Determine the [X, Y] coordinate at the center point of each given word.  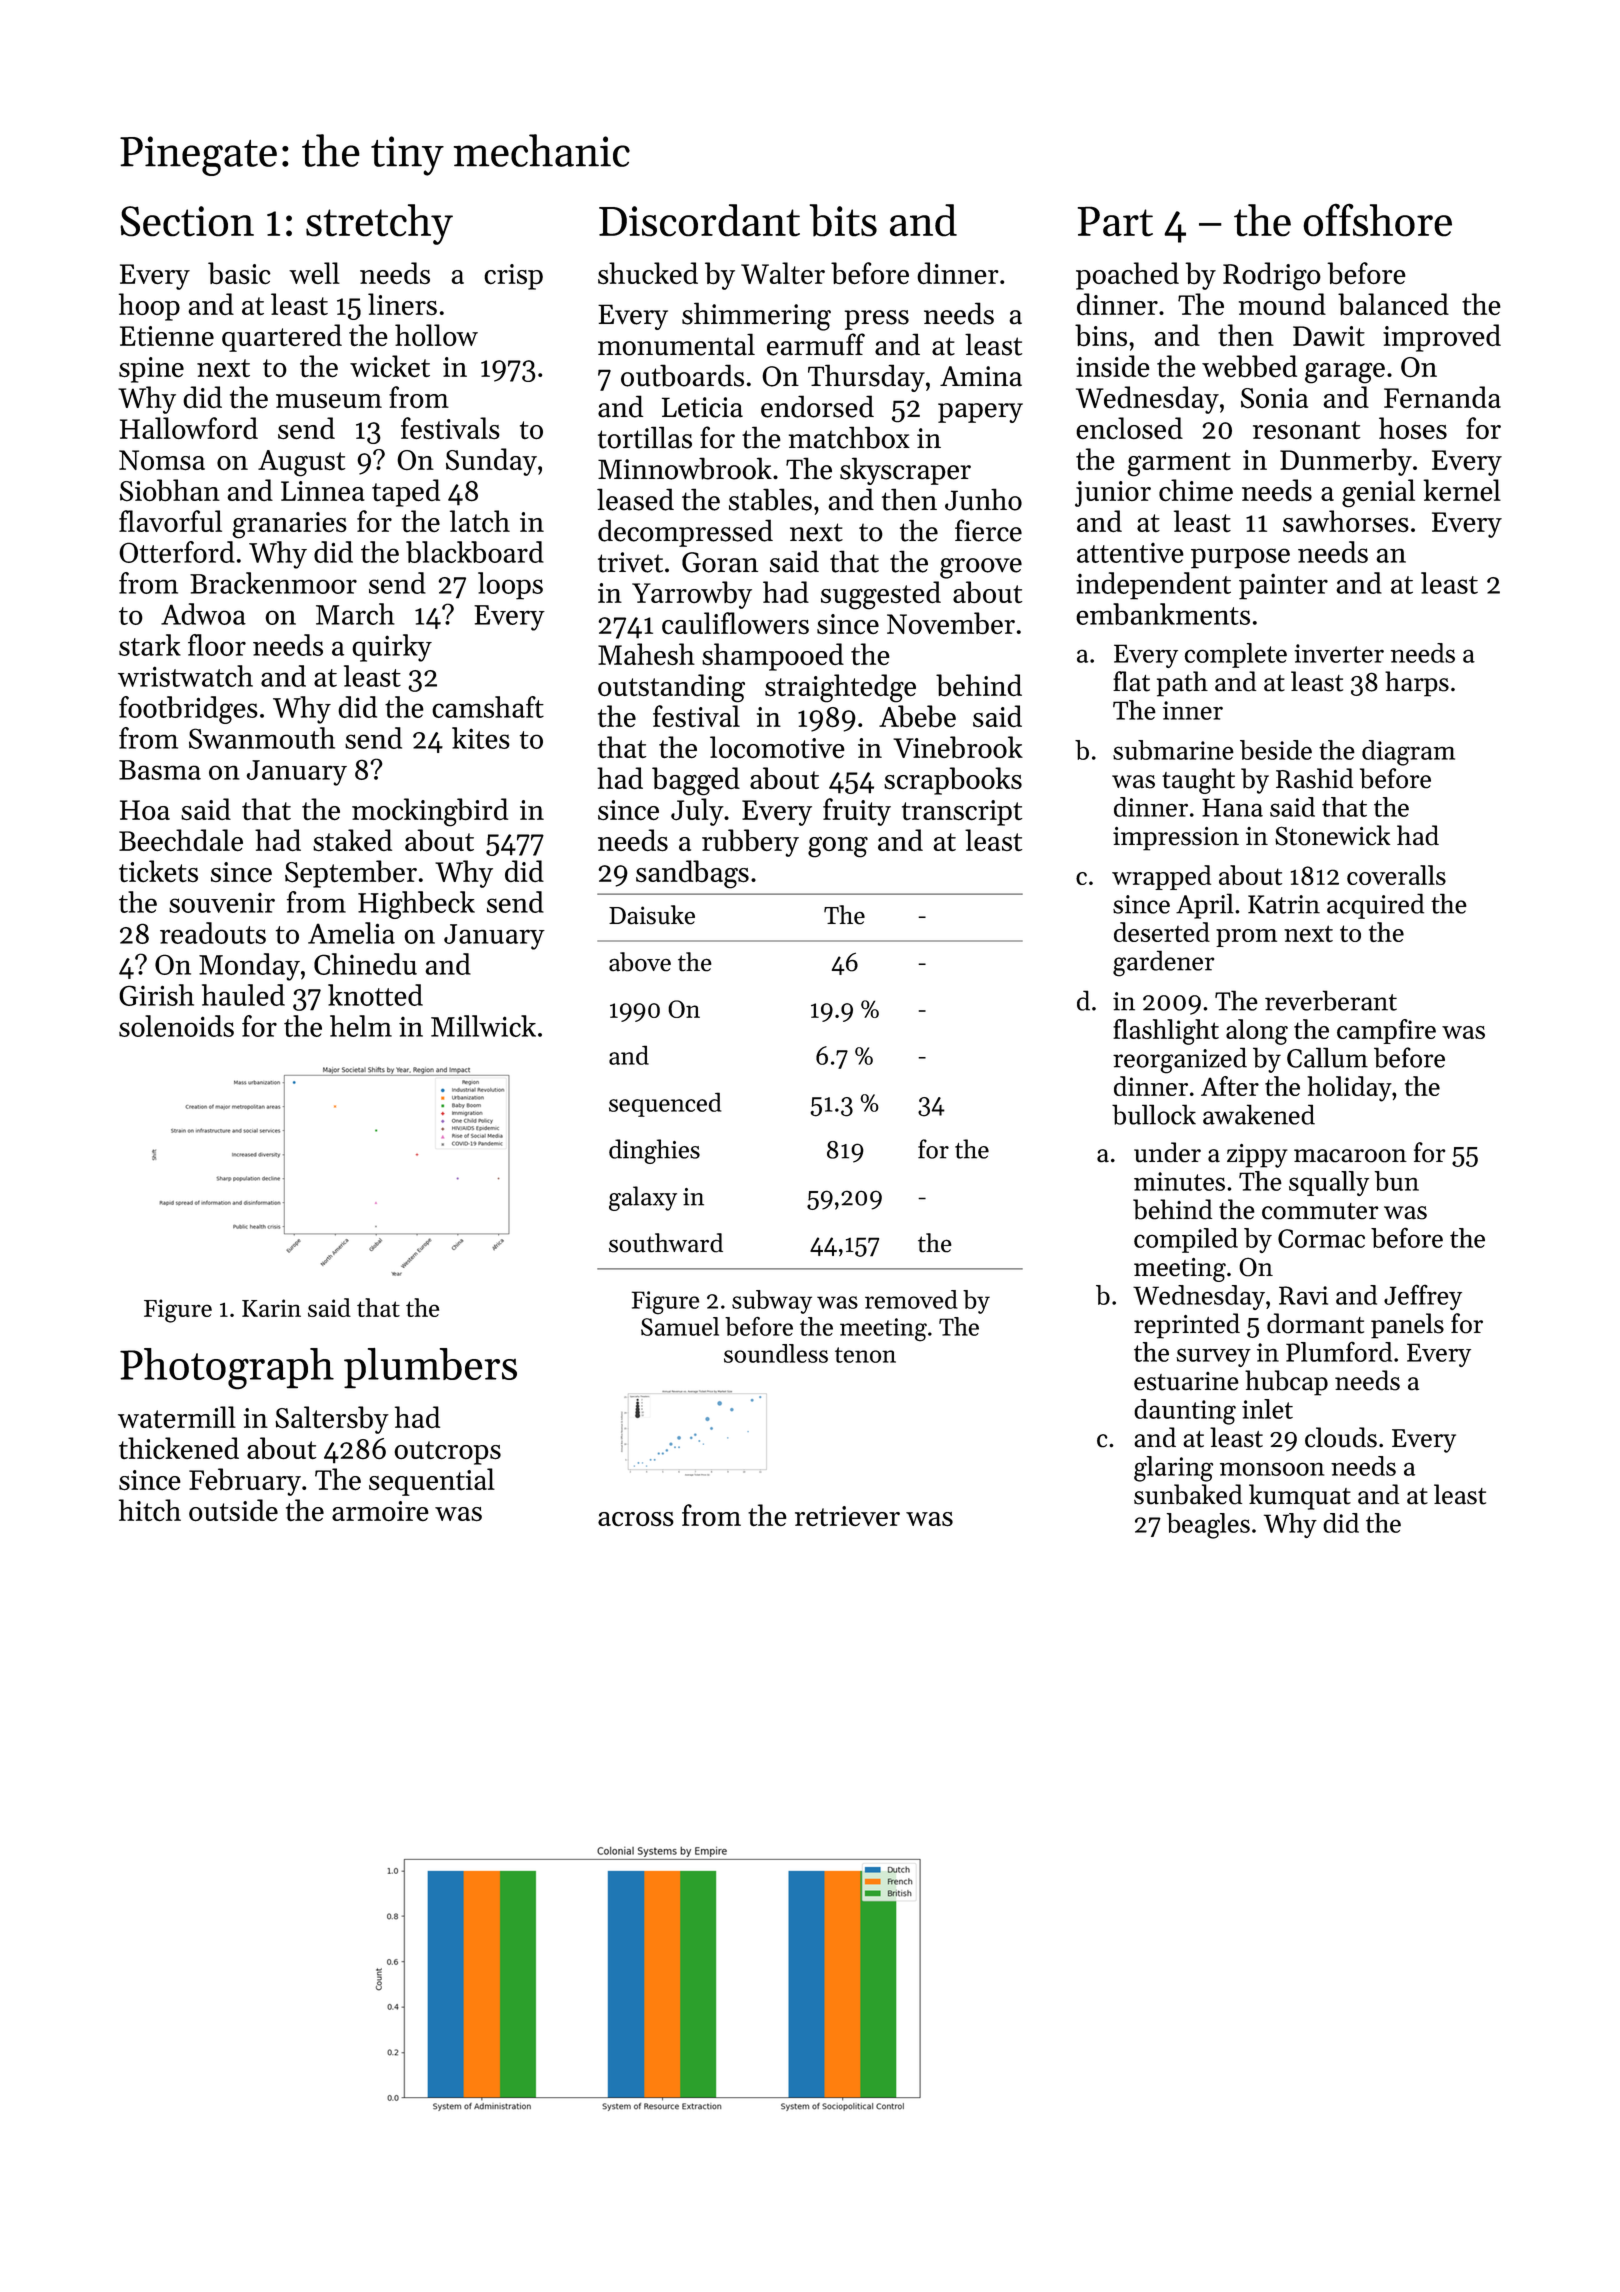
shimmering [756, 316]
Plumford [1339, 1351]
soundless [776, 1353]
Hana [1232, 807]
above [640, 962]
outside [233, 1510]
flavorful [170, 521]
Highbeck [416, 905]
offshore [1377, 220]
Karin [271, 1308]
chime [1196, 490]
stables [770, 499]
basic [239, 273]
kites [481, 738]
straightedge [840, 688]
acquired [1375, 906]
